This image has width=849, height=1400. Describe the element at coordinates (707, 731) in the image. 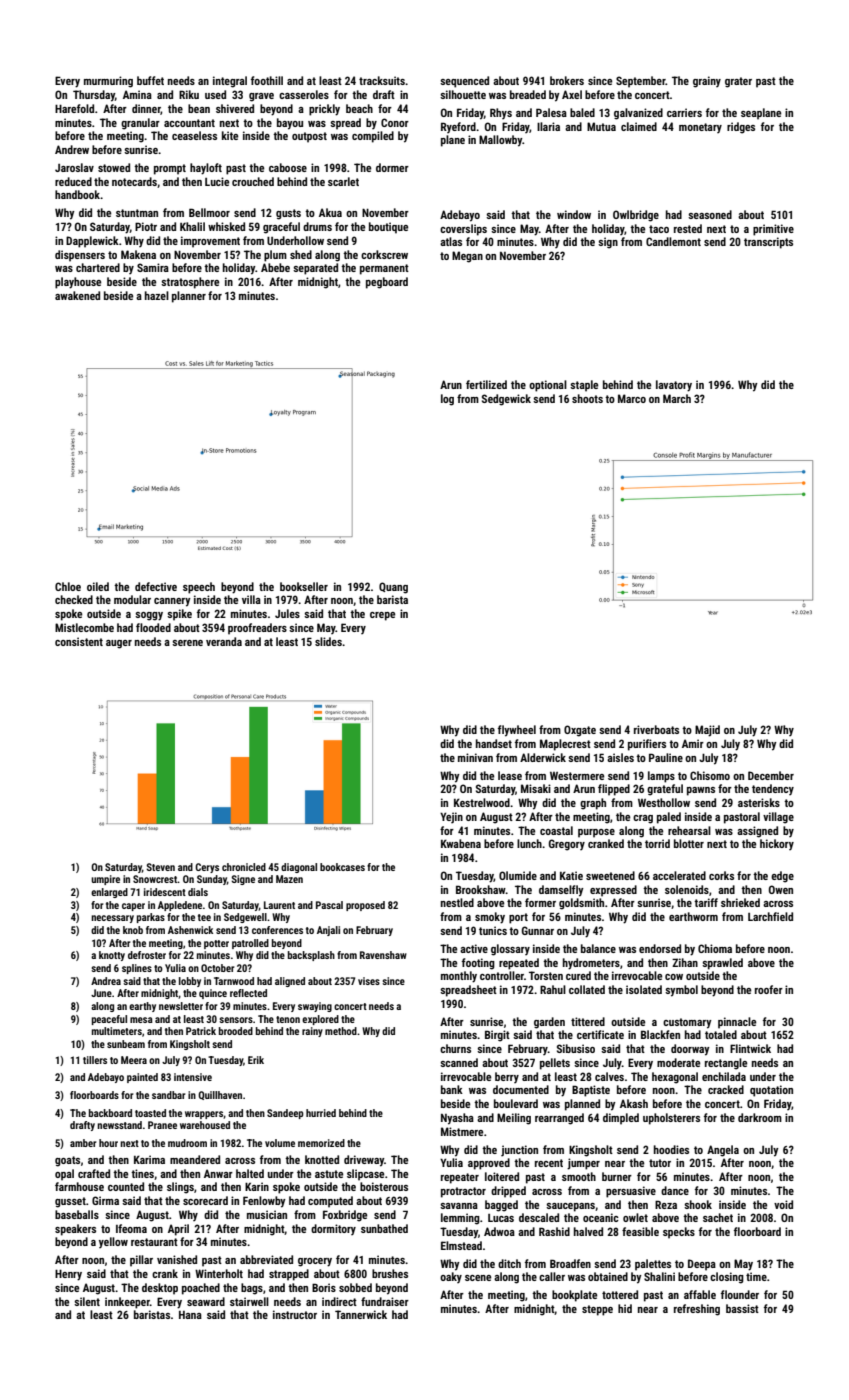

I see `Majid` at that location.
